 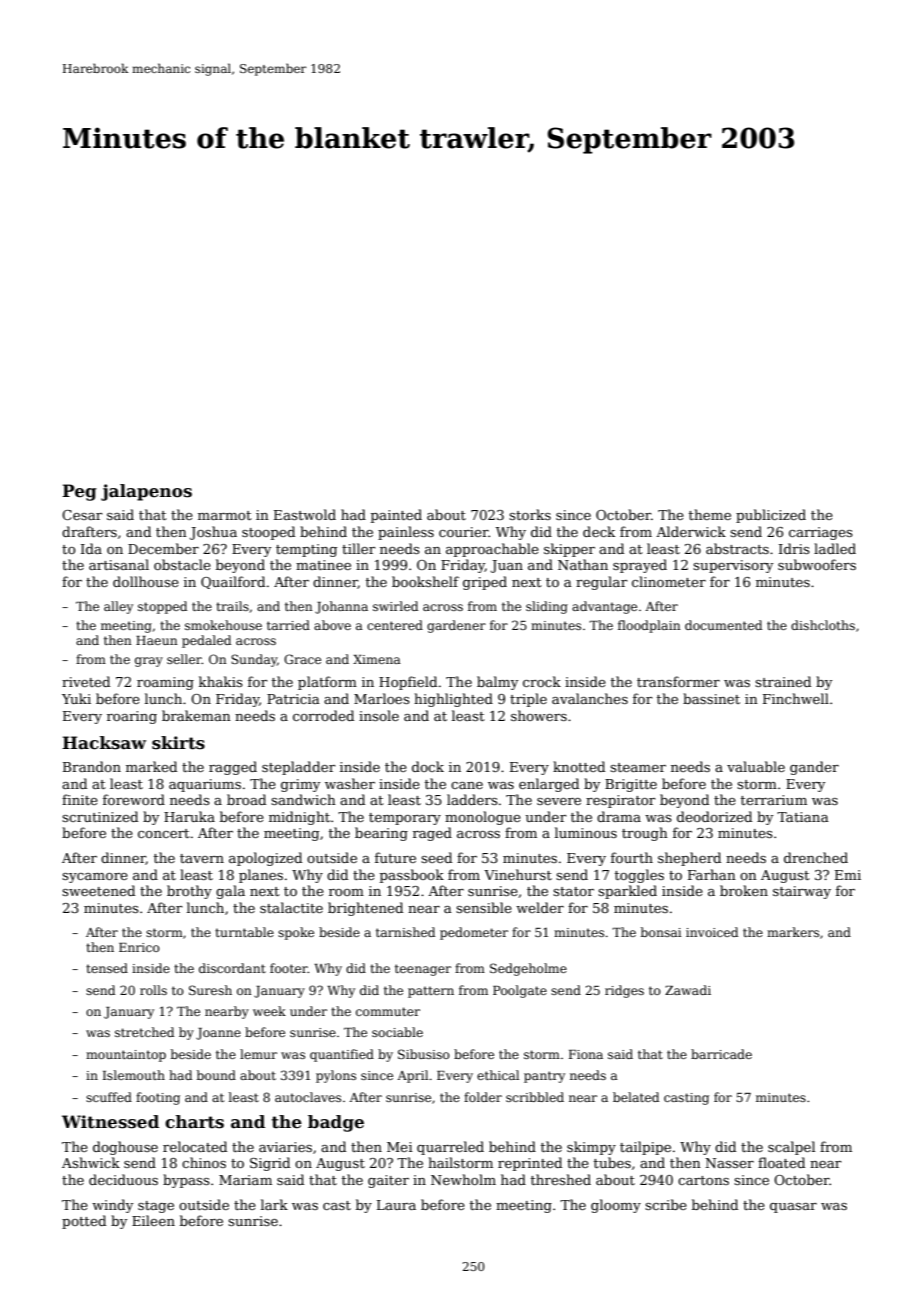 What do you see at coordinates (817, 564) in the document?
I see `subwoofers` at bounding box center [817, 564].
